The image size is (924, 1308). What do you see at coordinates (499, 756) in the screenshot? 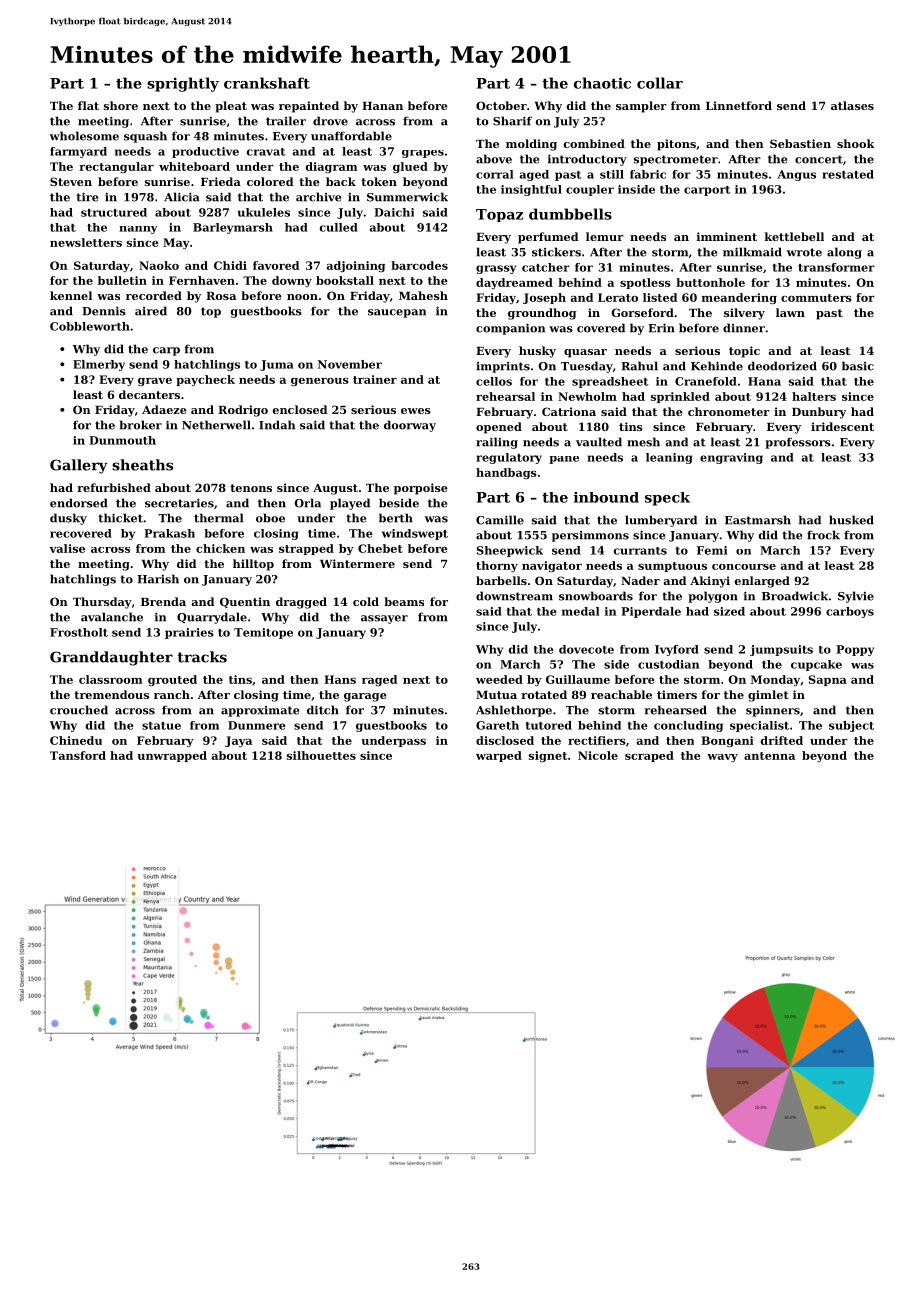
I see `warped` at bounding box center [499, 756].
